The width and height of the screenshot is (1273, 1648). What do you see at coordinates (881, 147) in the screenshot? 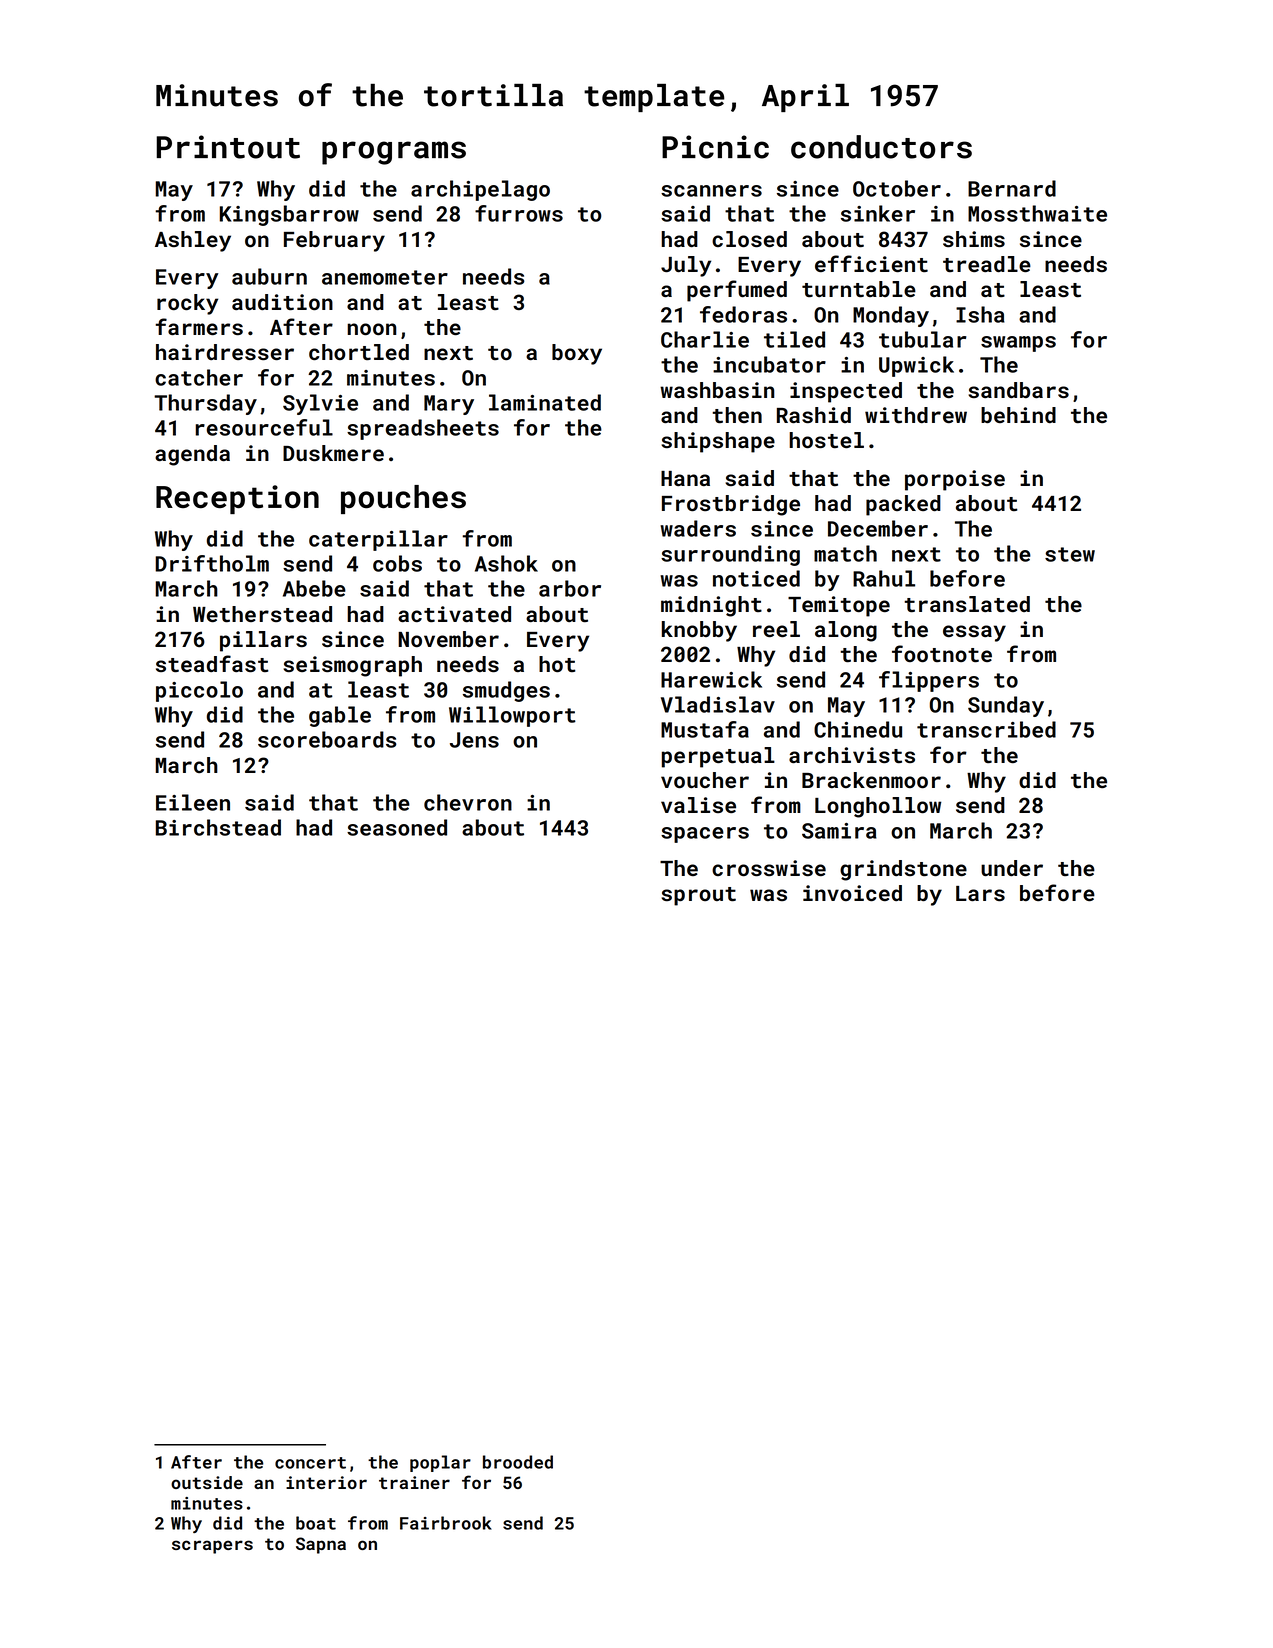
I see `conductors` at bounding box center [881, 147].
